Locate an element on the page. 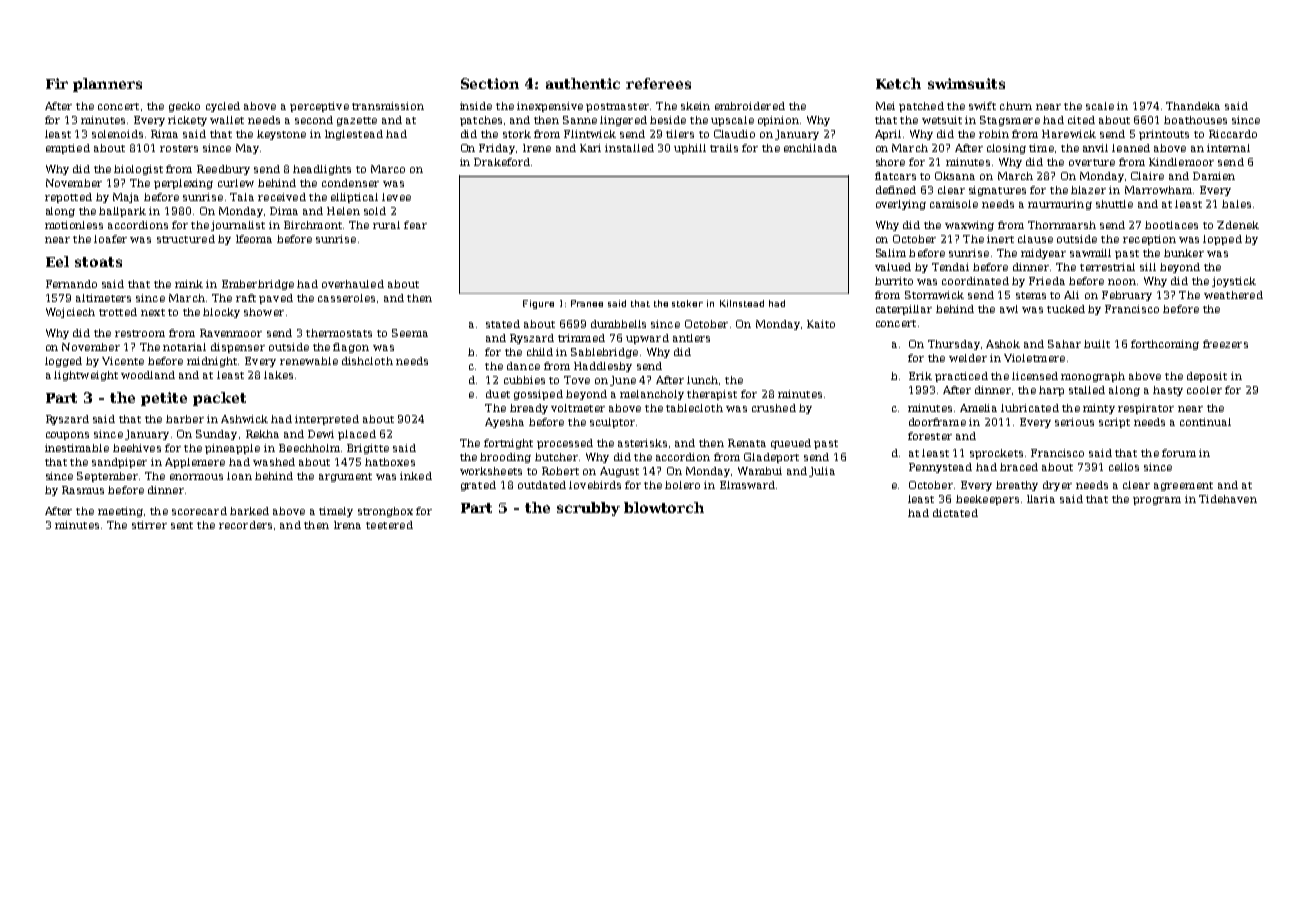  dictated is located at coordinates (955, 513).
